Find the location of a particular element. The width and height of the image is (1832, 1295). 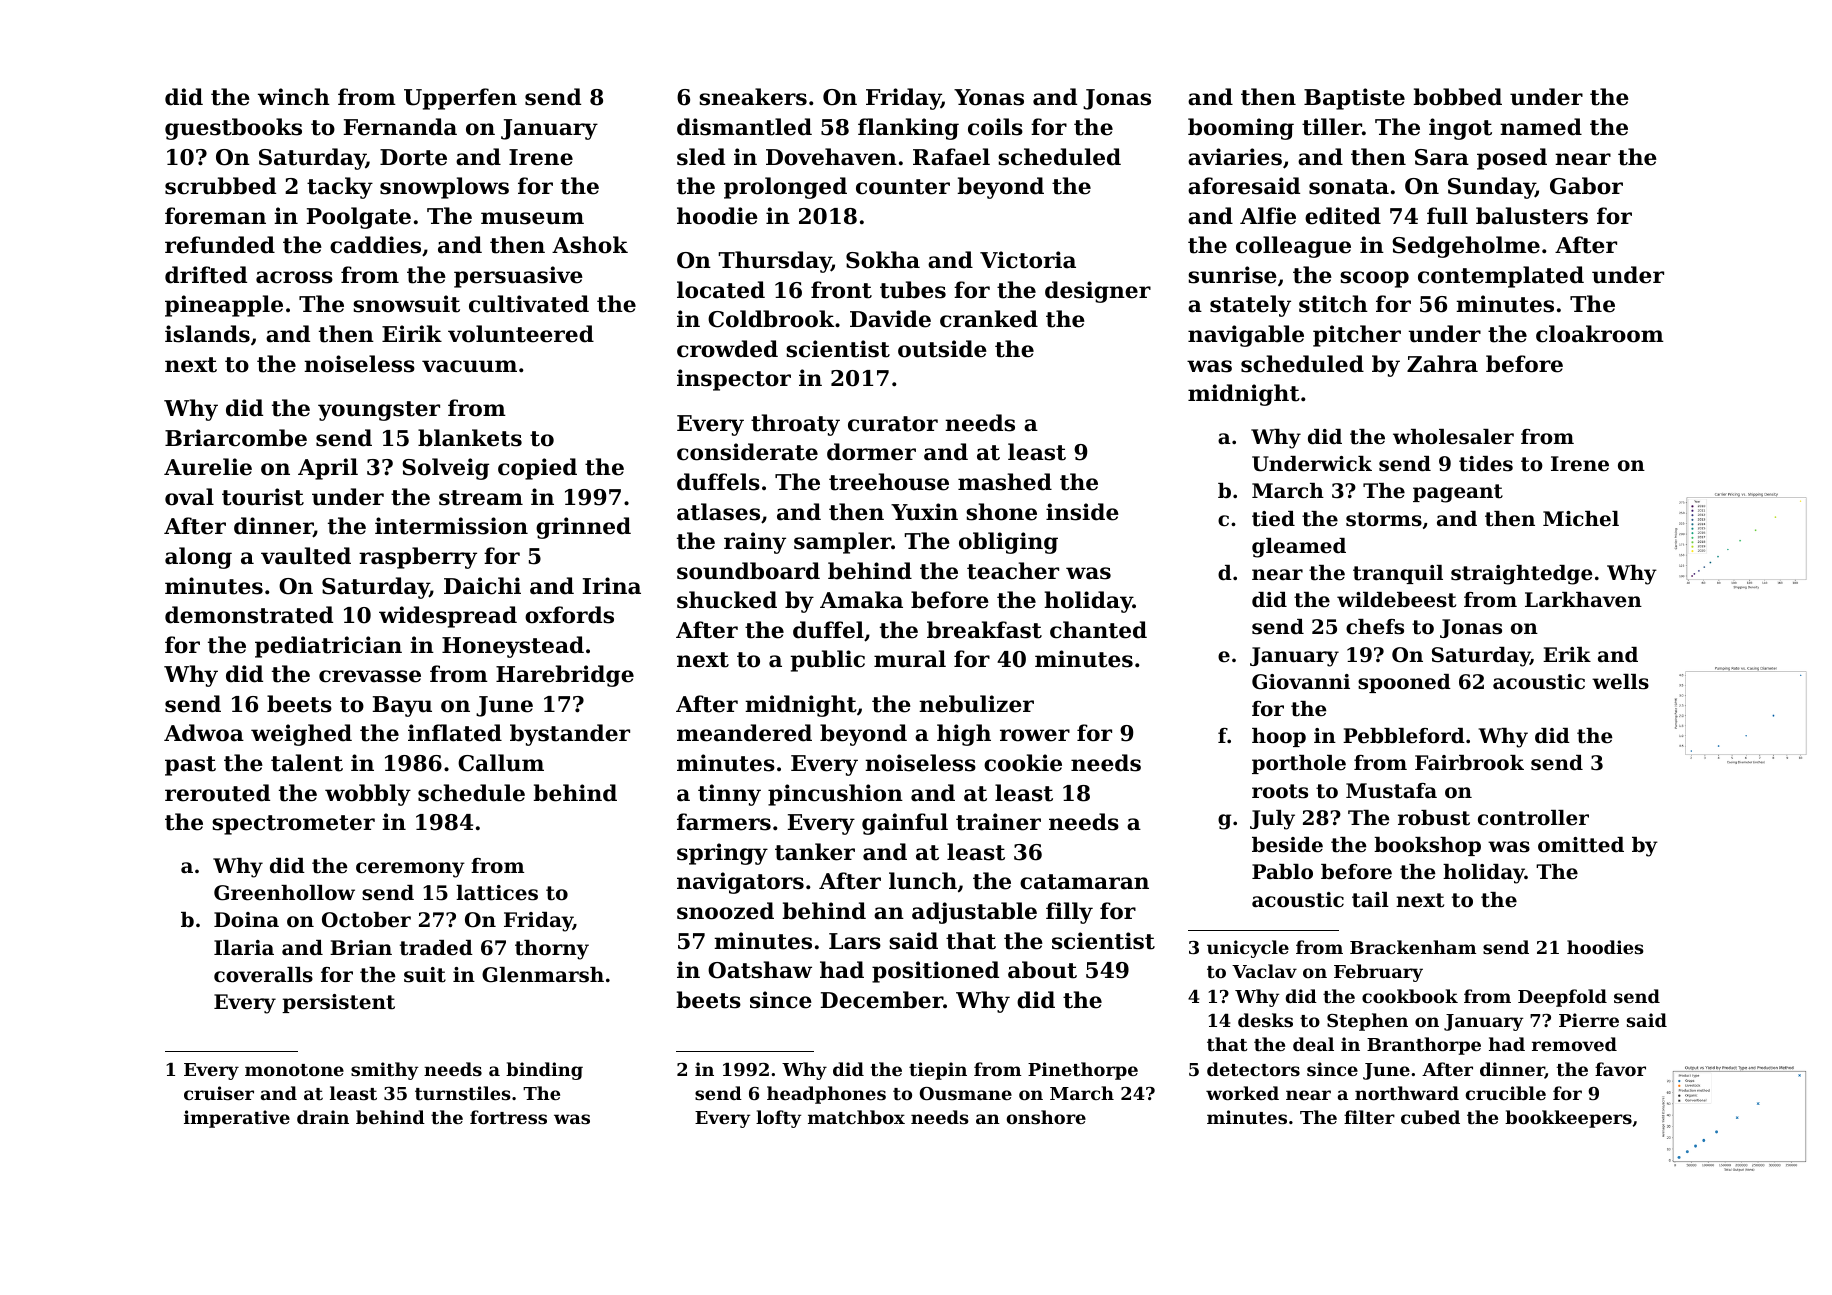

sled is located at coordinates (701, 157).
